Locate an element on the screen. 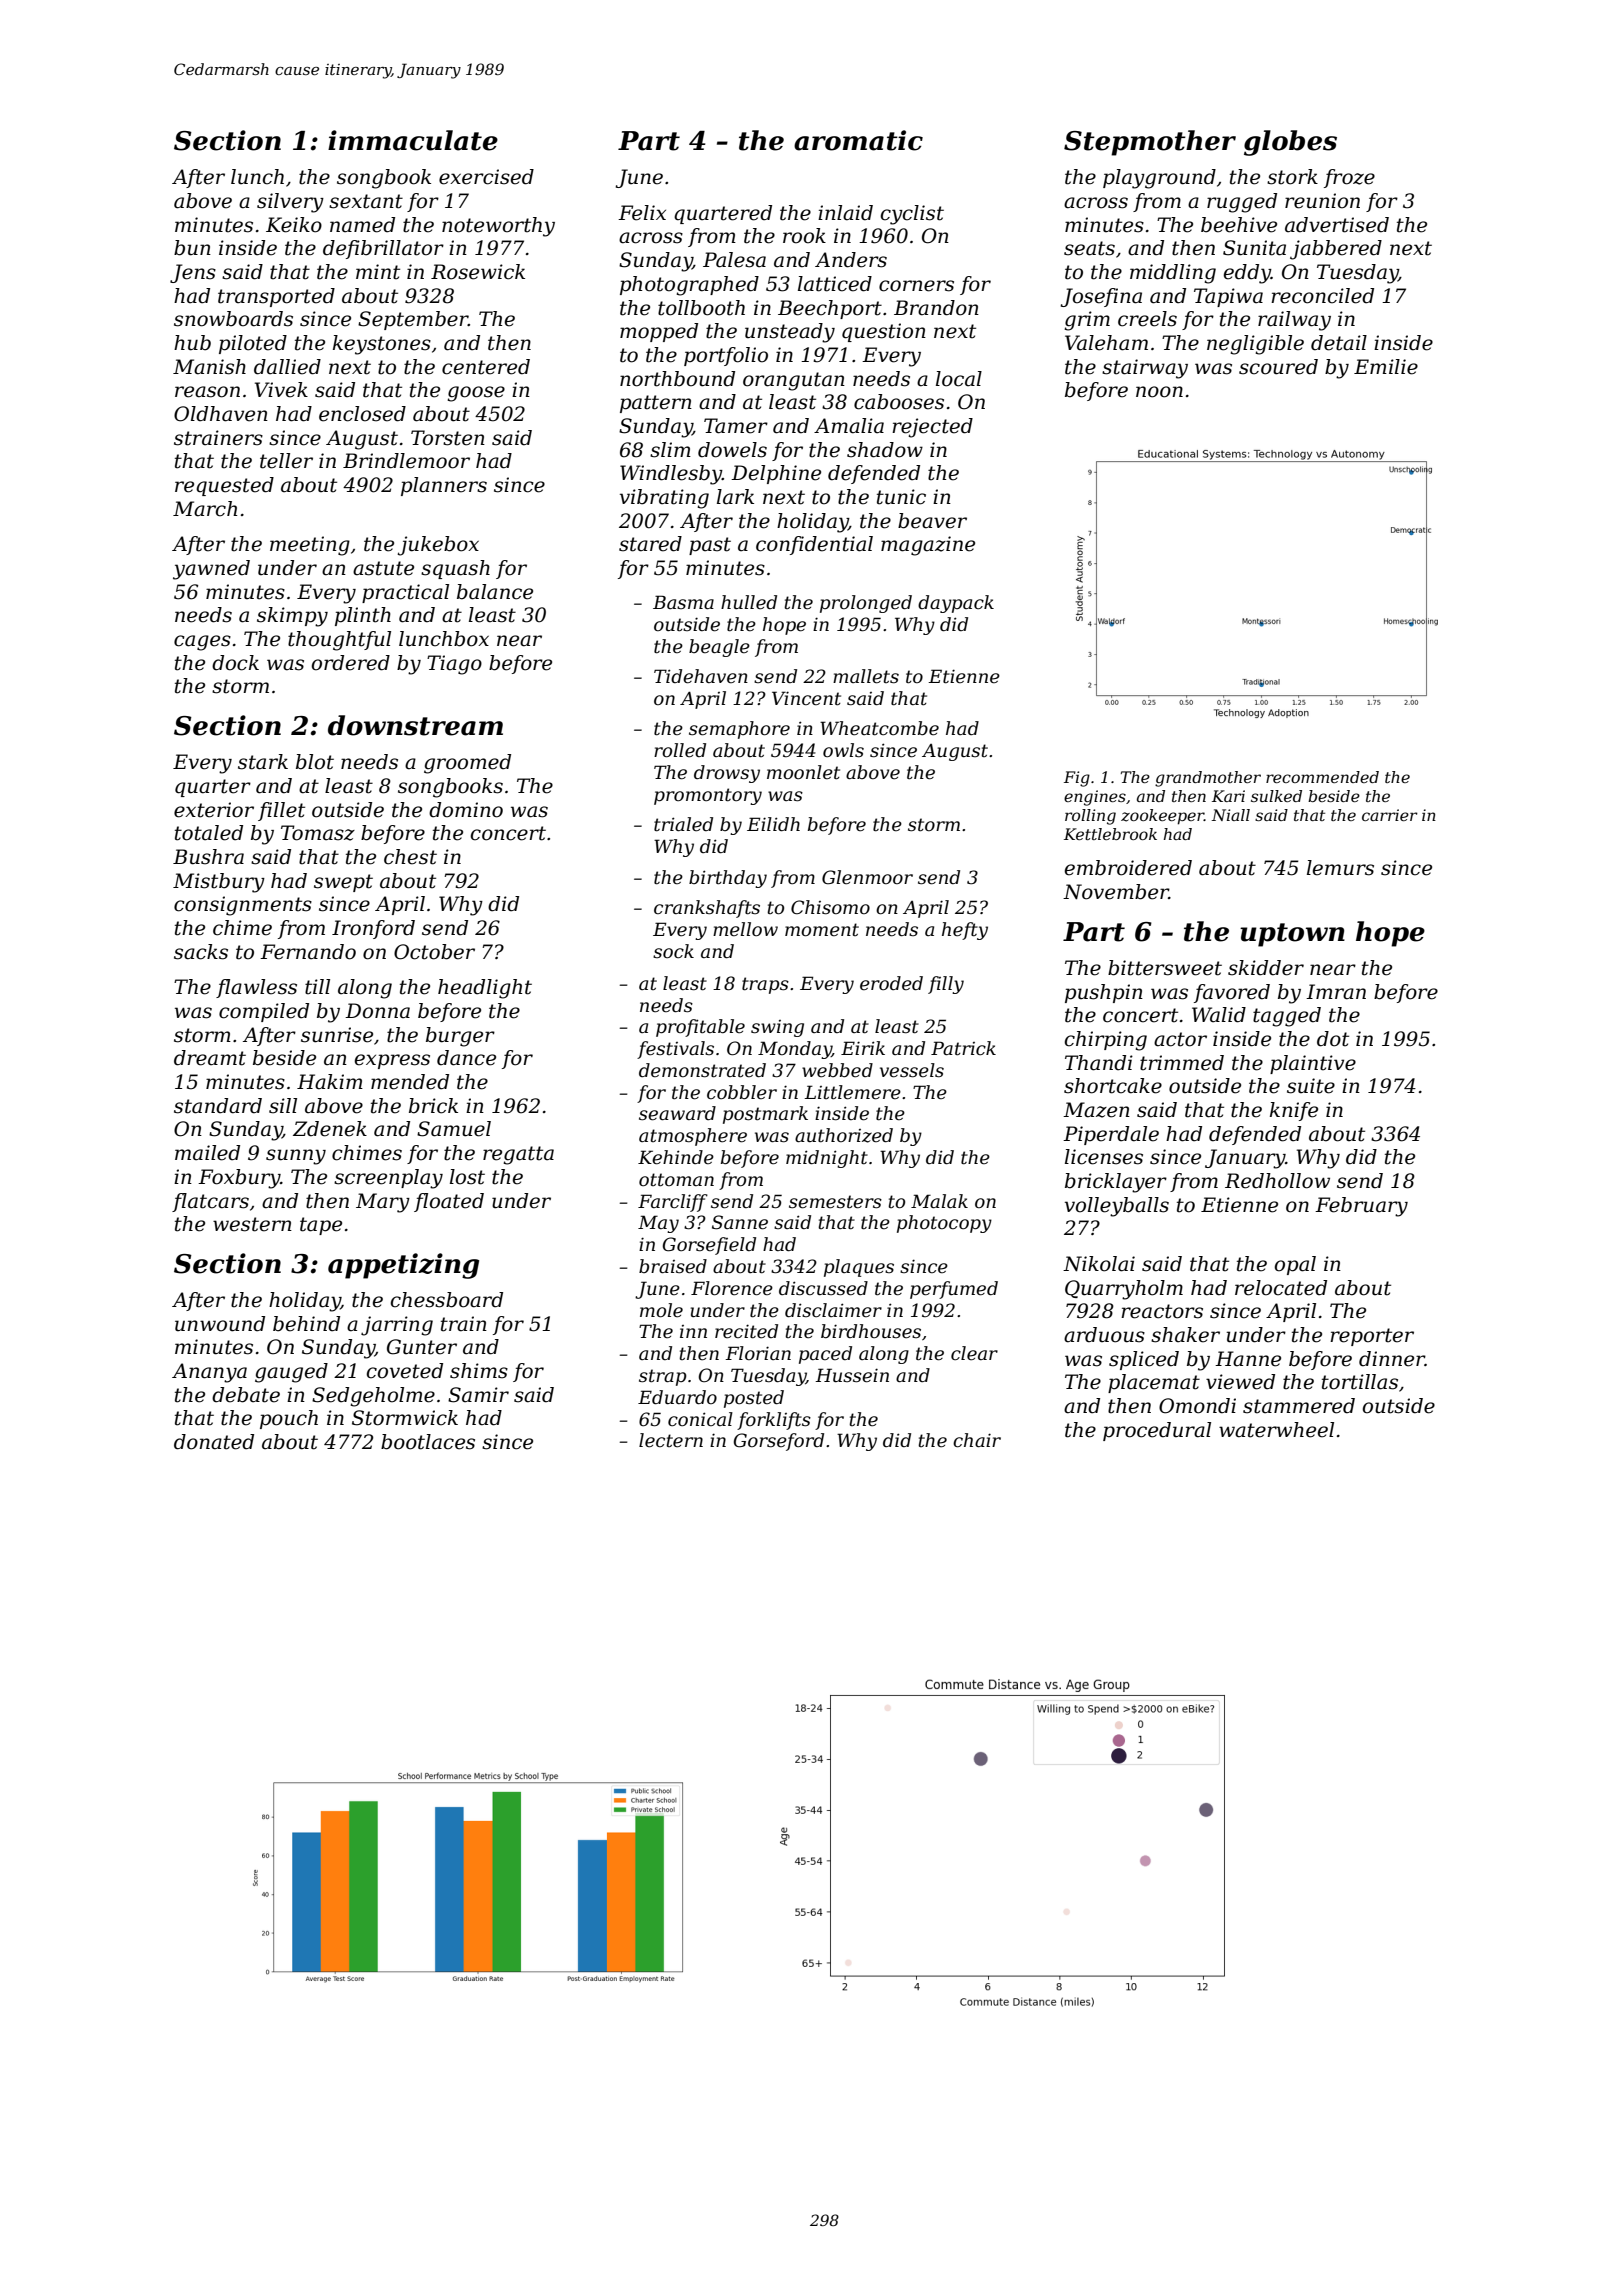  chair is located at coordinates (977, 1440).
